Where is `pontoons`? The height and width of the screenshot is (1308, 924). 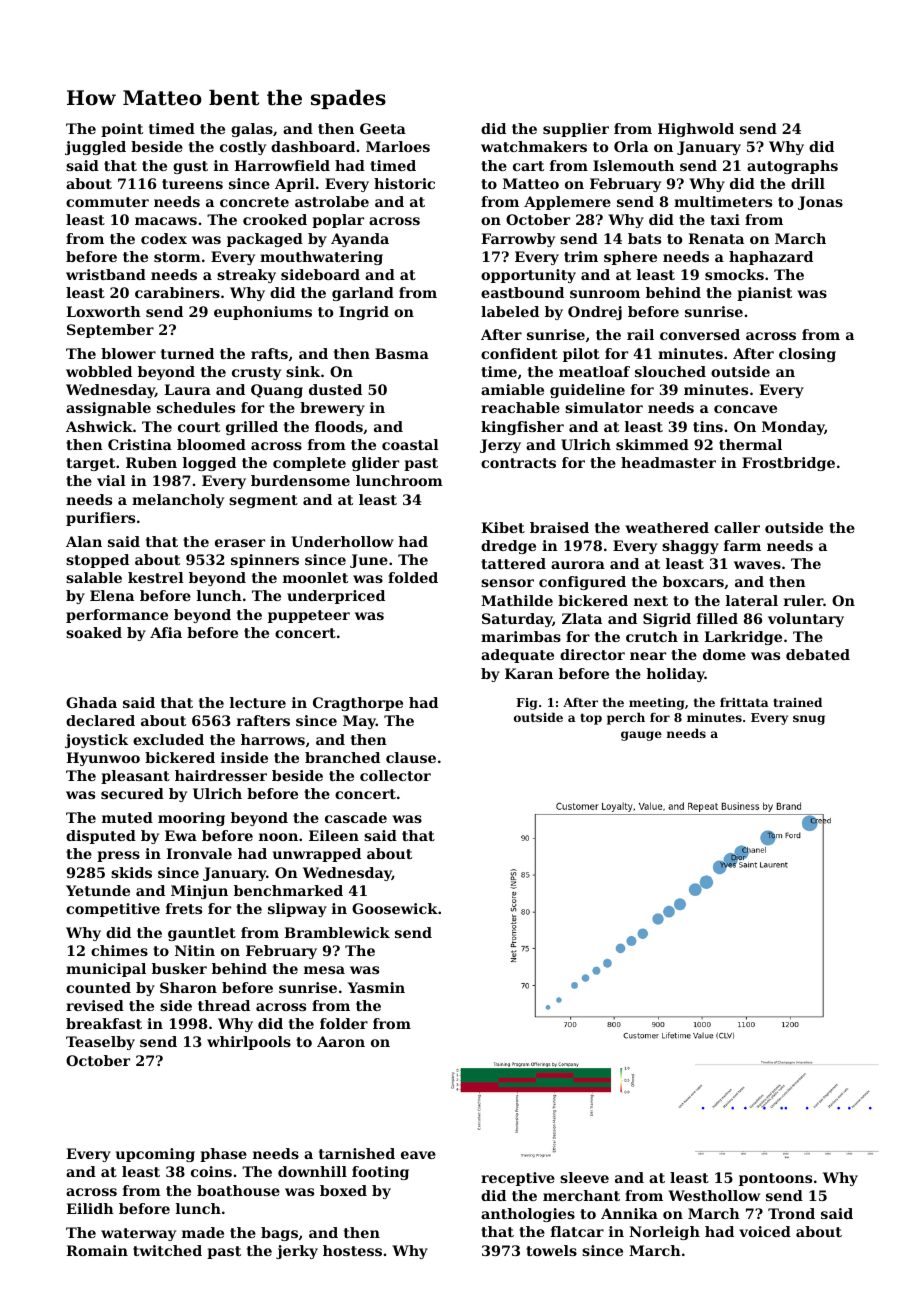 pontoons is located at coordinates (775, 1179).
